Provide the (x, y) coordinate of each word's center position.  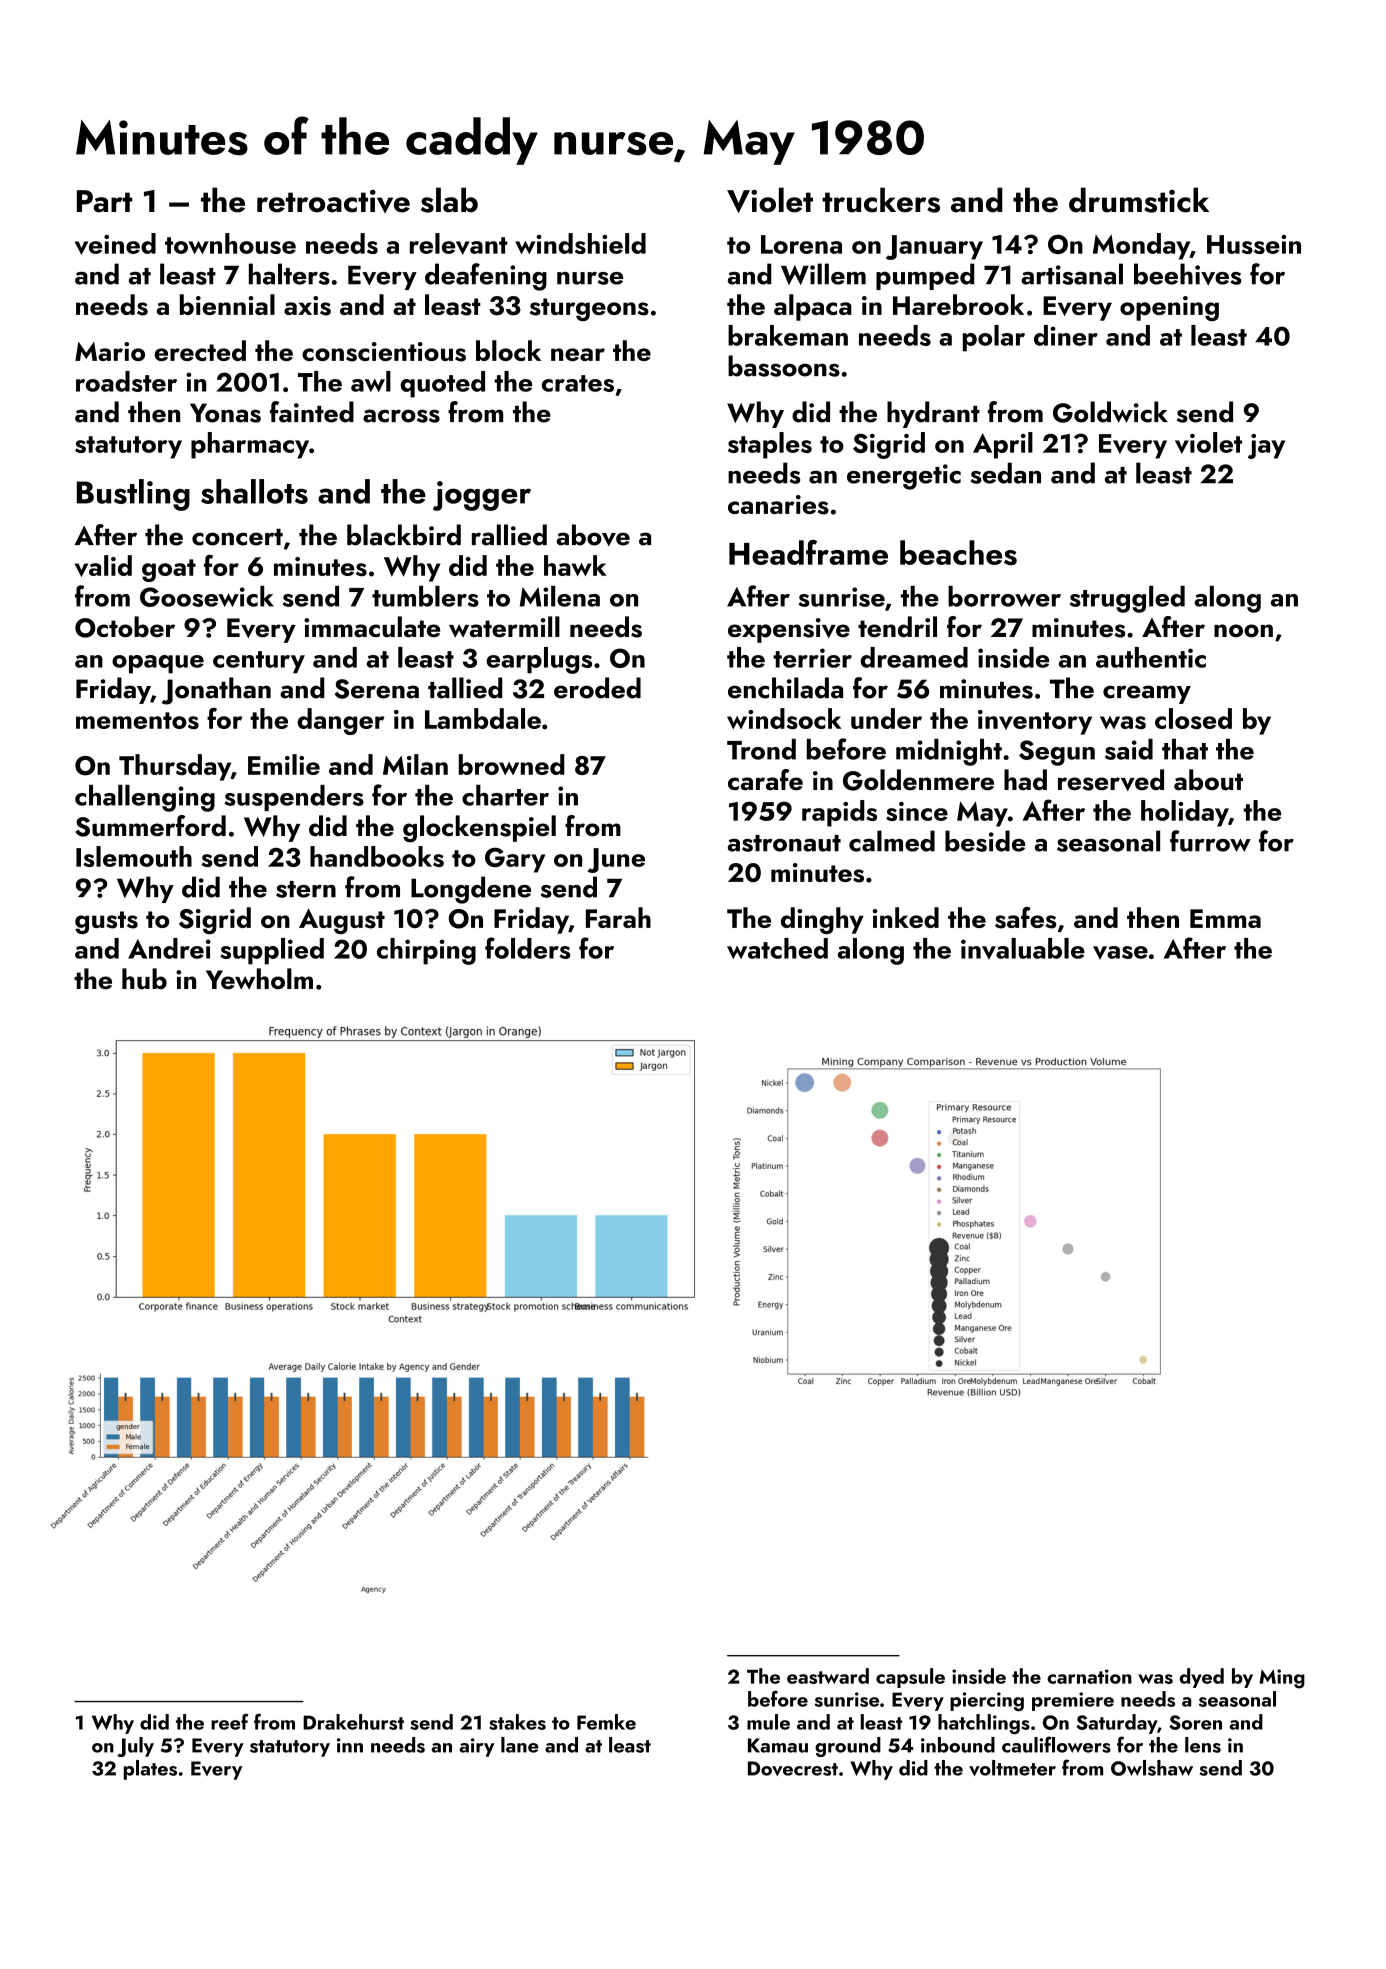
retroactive (333, 201)
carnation (1089, 1676)
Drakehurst (353, 1722)
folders (527, 948)
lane (520, 1745)
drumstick (1139, 200)
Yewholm (259, 979)
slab (449, 200)
